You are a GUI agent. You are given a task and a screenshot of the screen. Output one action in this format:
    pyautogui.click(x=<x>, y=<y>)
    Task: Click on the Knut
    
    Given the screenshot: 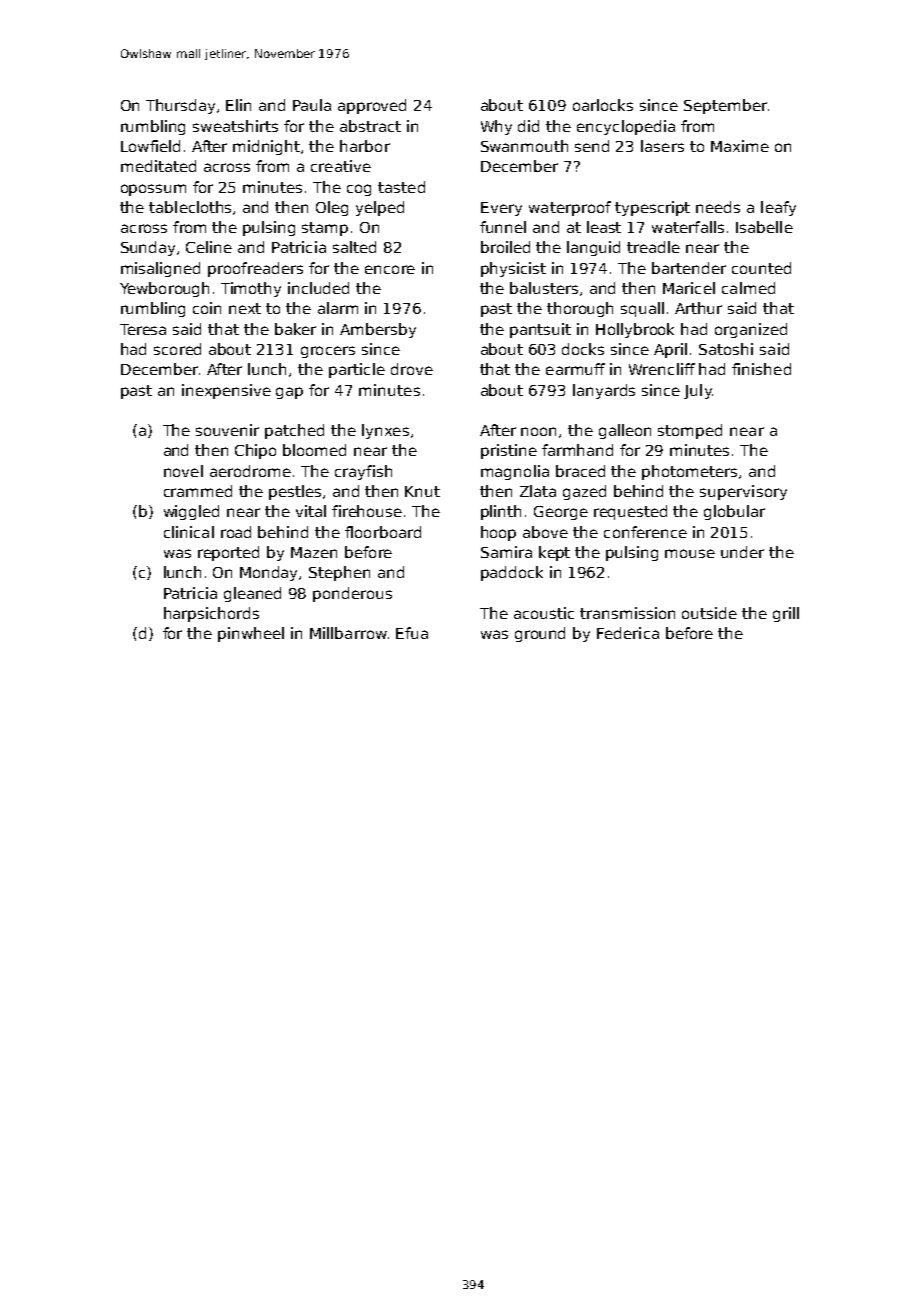 What is the action you would take?
    pyautogui.click(x=422, y=491)
